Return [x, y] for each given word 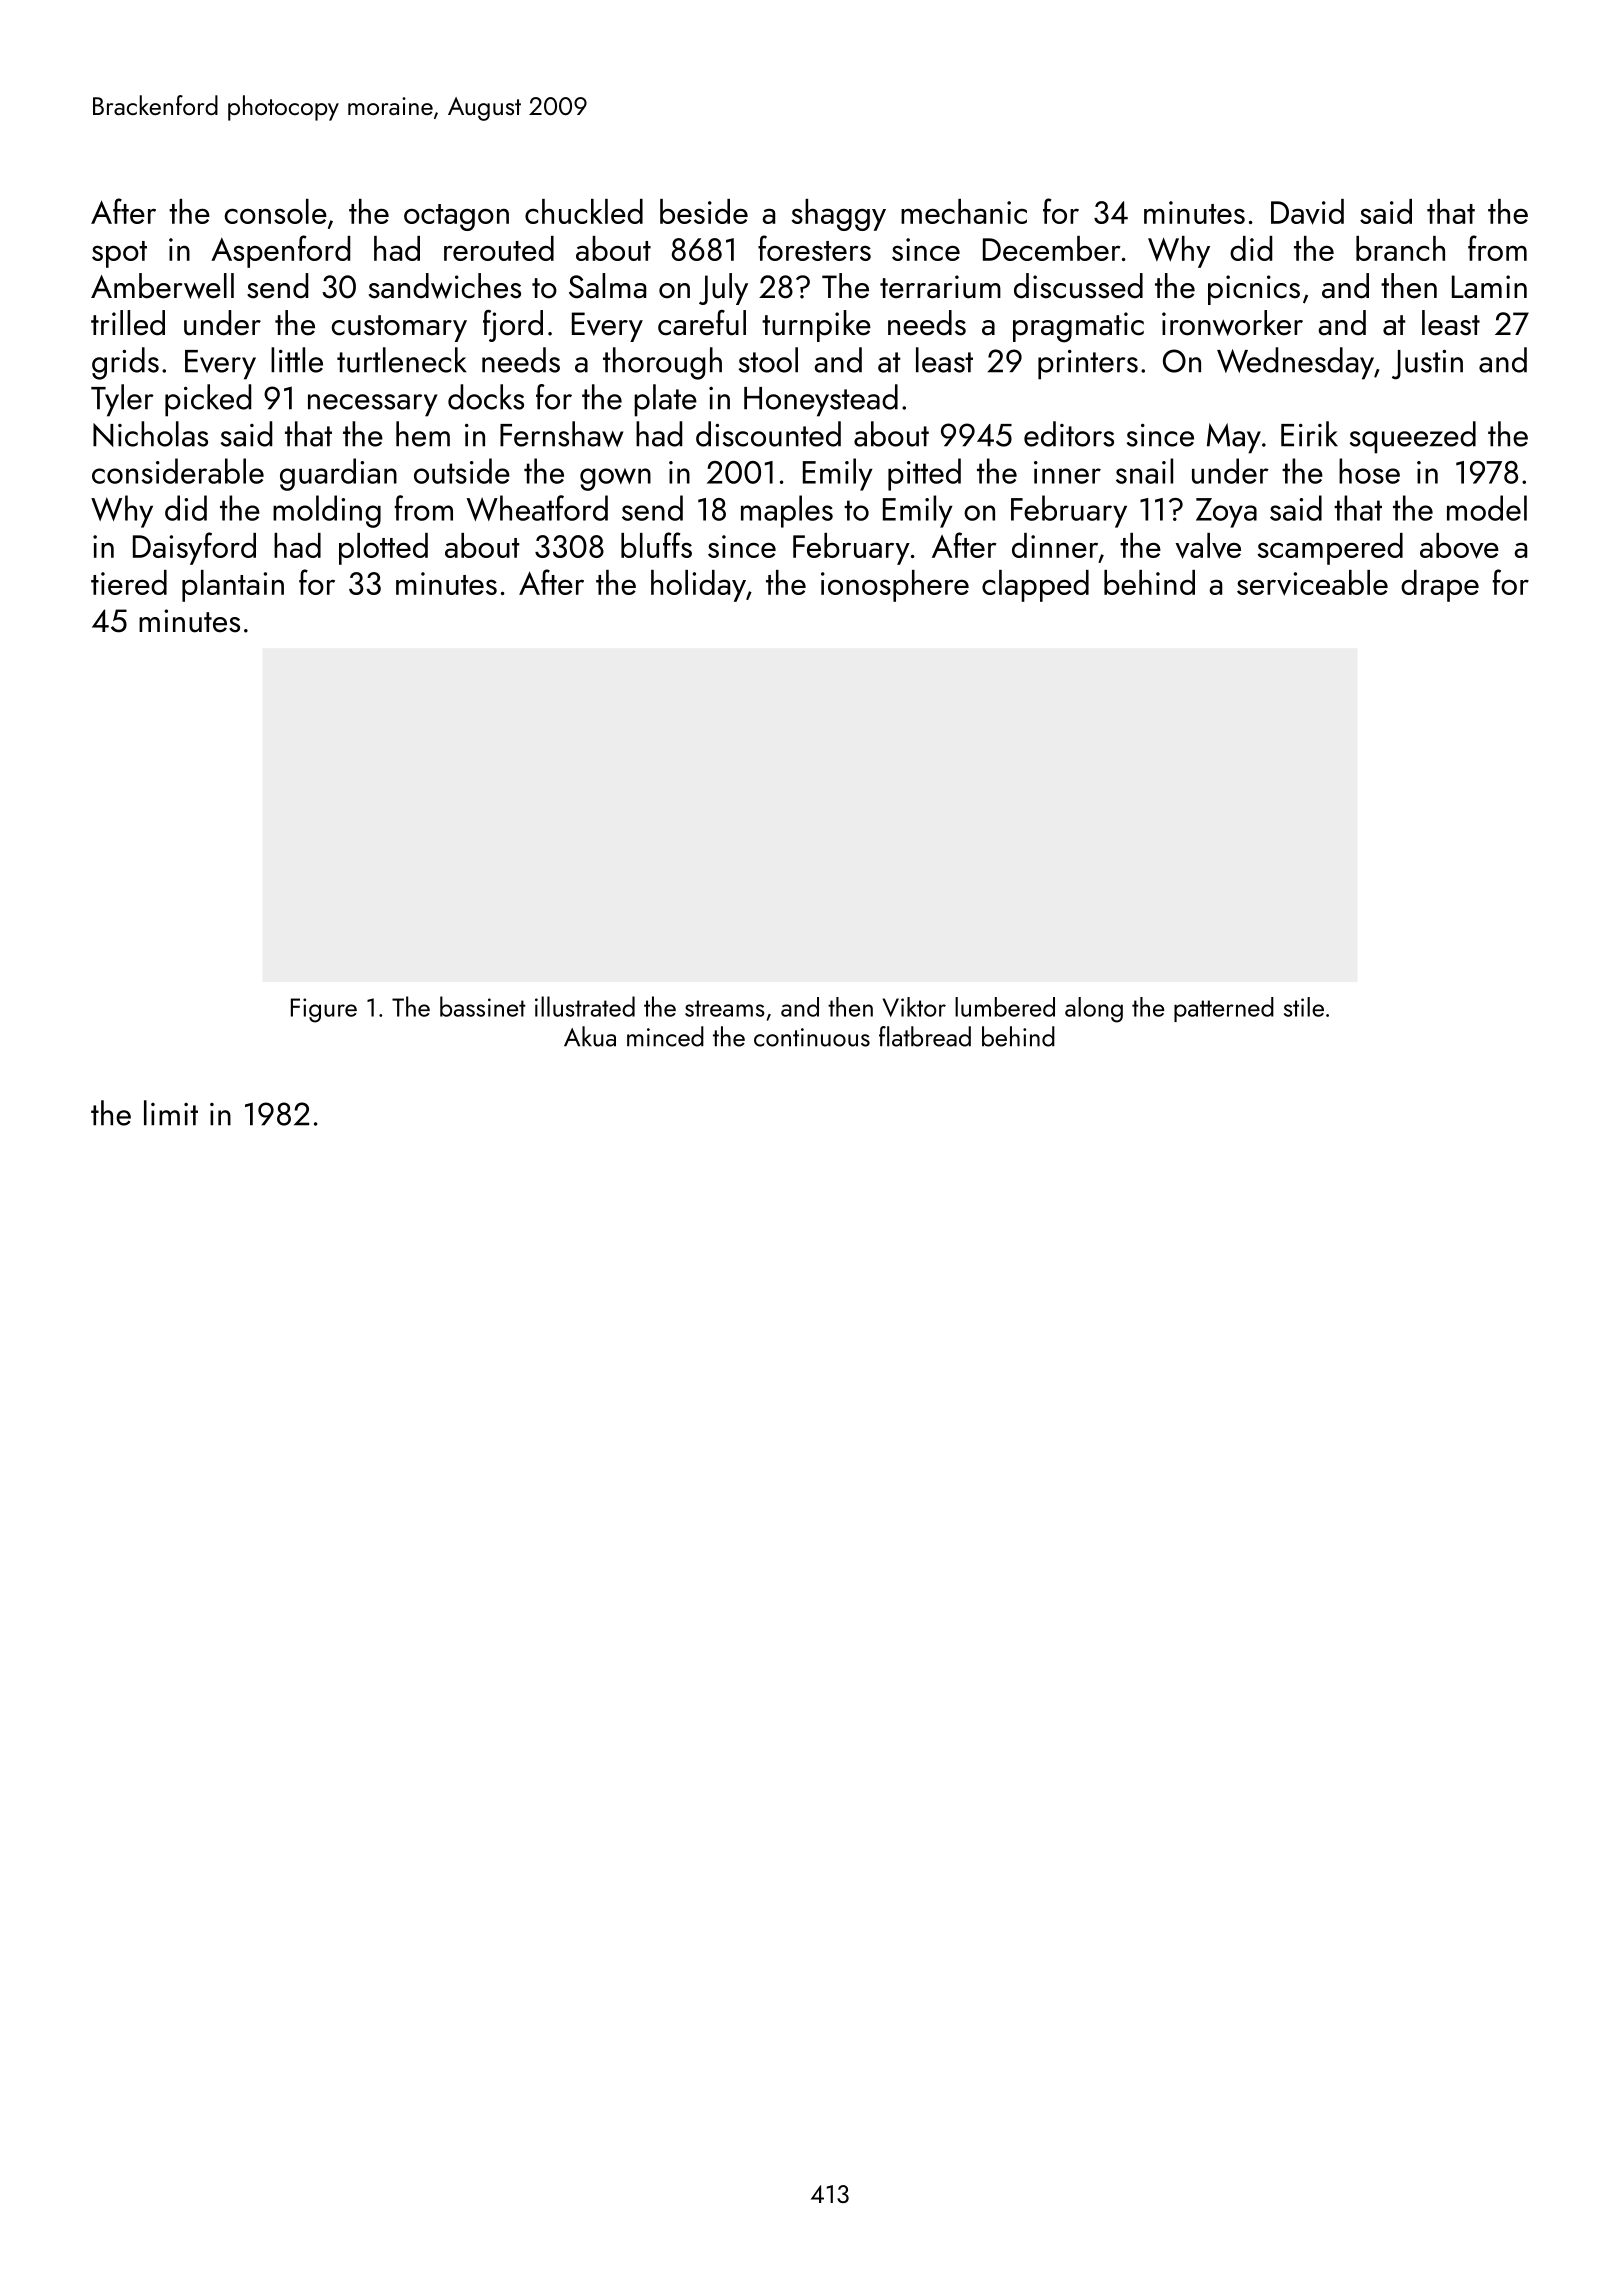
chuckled [584, 211]
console [275, 211]
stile [1304, 1007]
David [1307, 212]
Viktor [914, 1007]
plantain [233, 586]
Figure [324, 1010]
